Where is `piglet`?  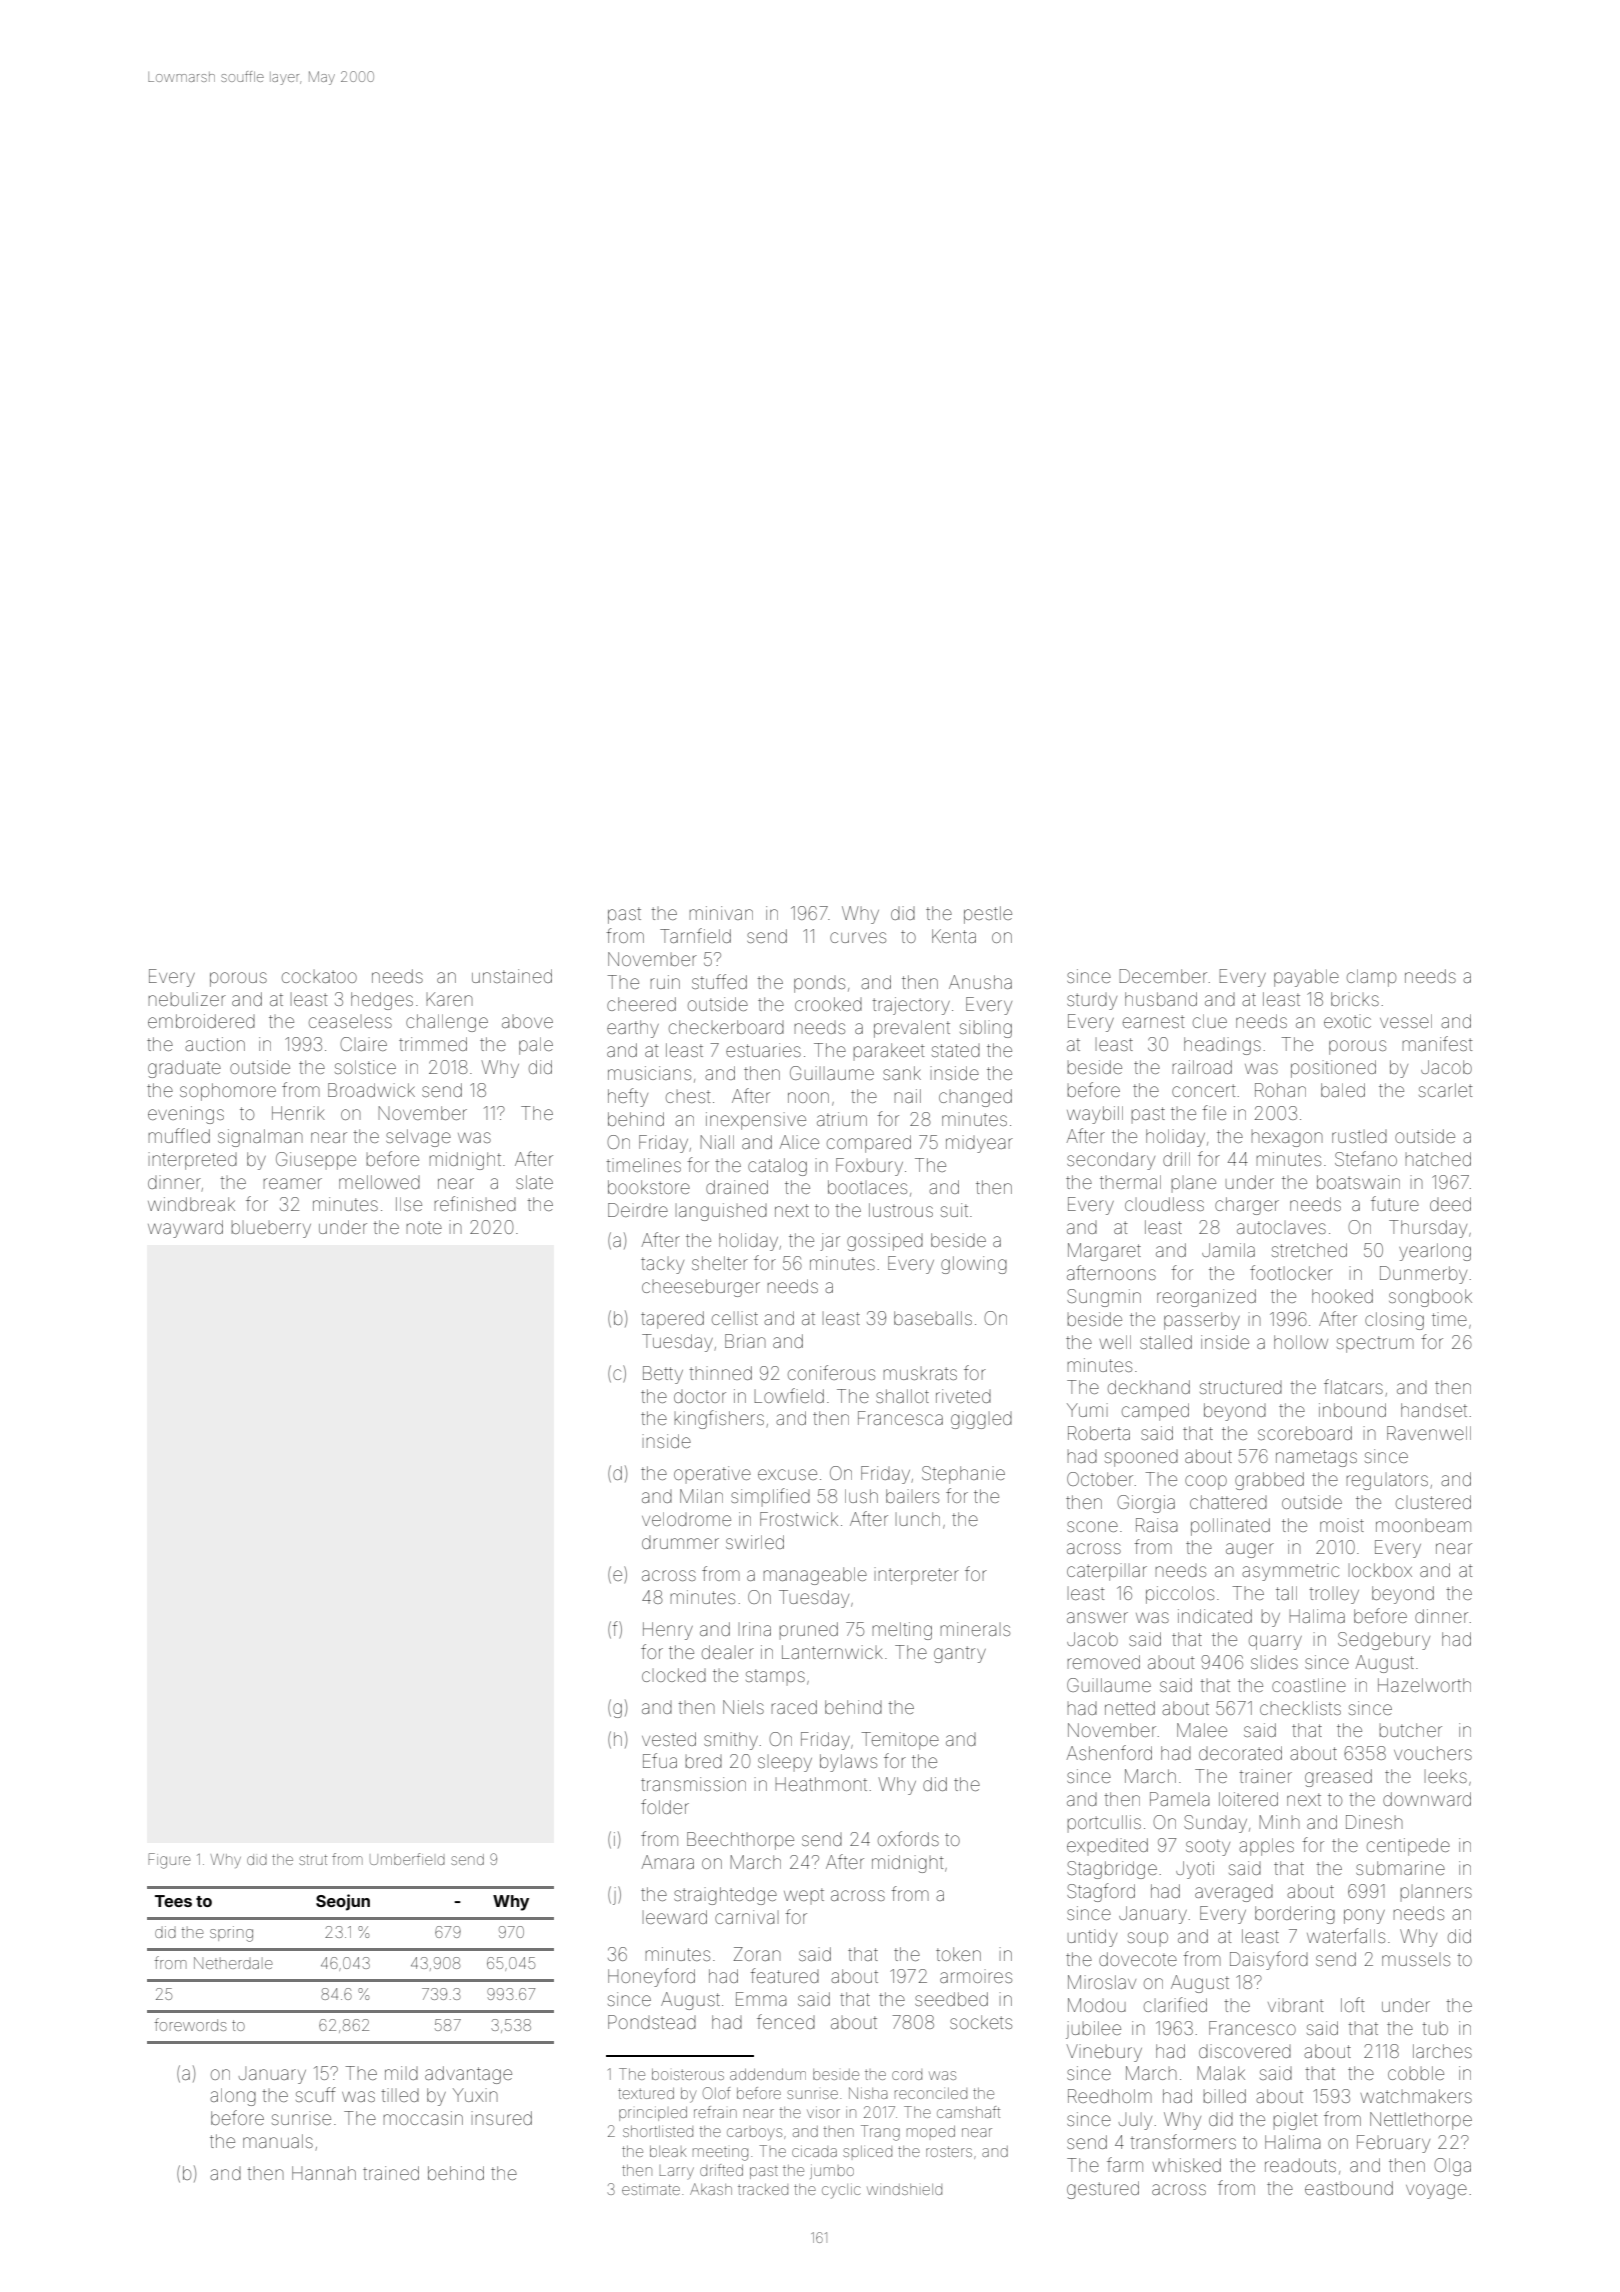
piglet is located at coordinates (1295, 2121).
